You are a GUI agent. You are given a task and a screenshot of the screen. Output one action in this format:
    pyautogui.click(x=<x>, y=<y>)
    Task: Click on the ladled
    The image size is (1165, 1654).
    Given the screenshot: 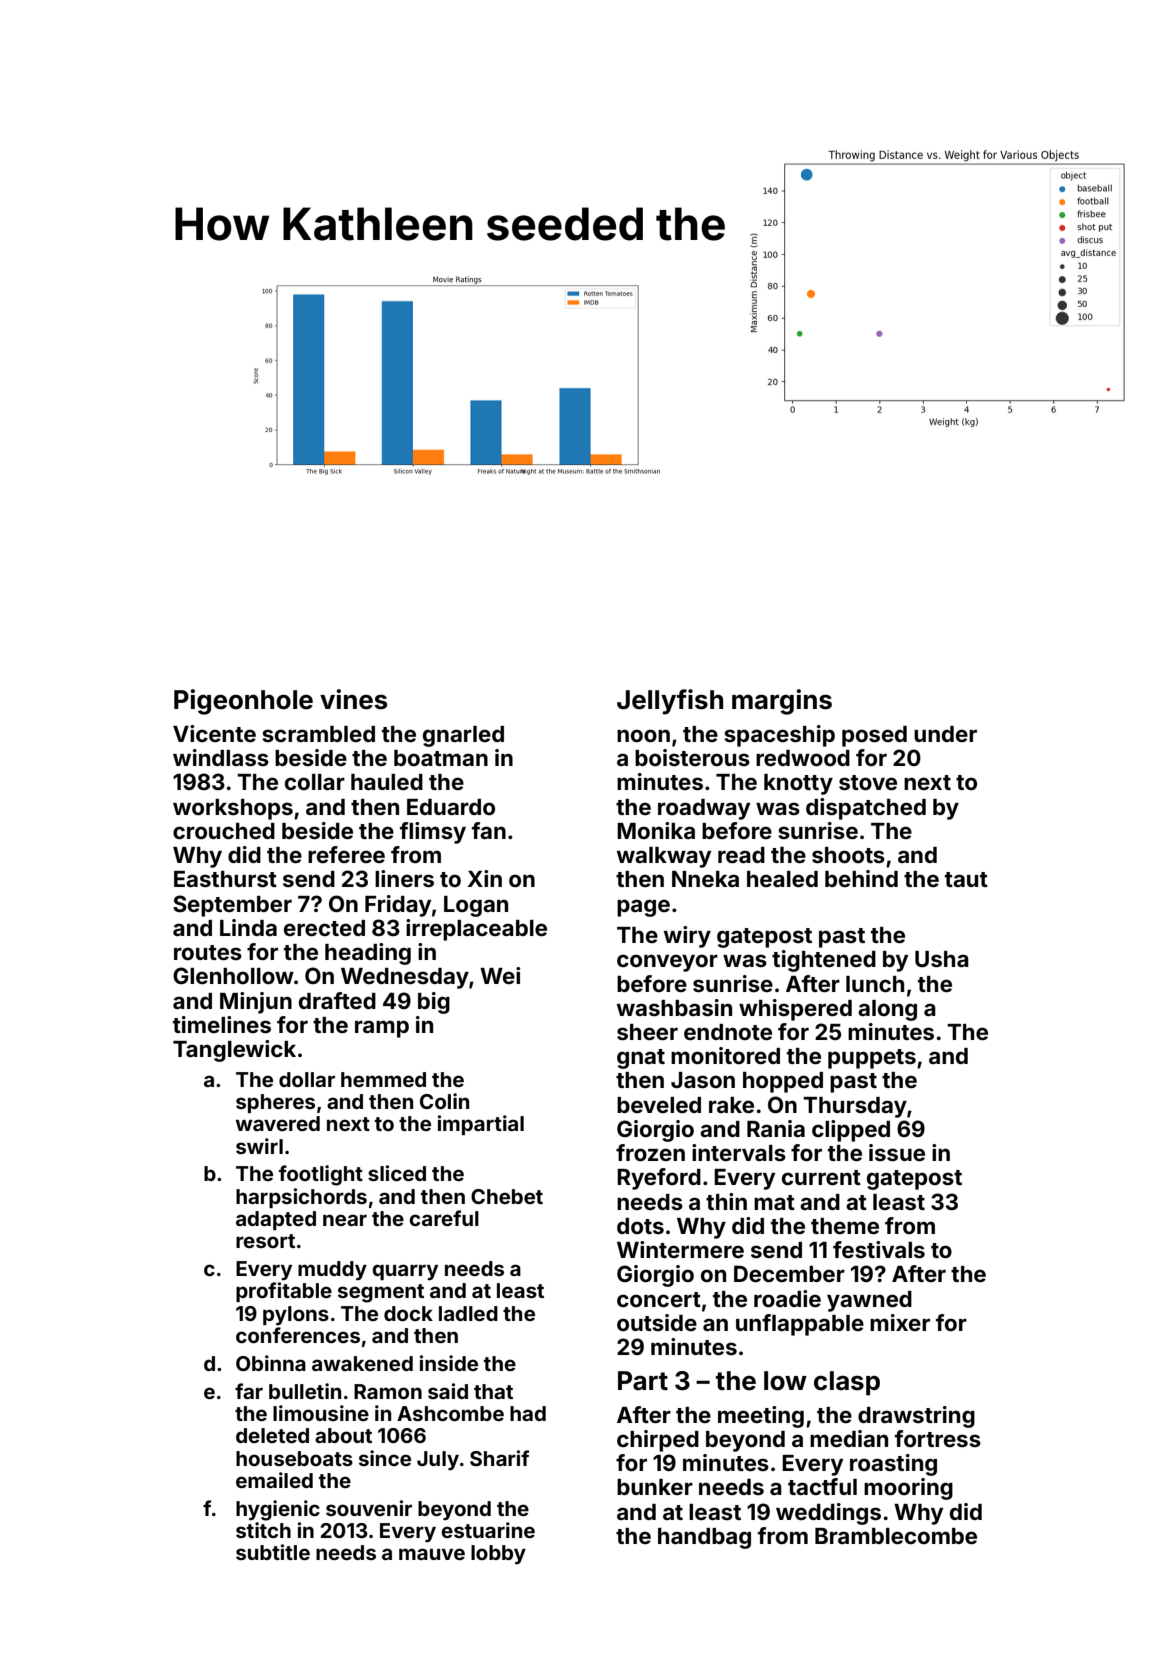 What is the action you would take?
    pyautogui.click(x=468, y=1313)
